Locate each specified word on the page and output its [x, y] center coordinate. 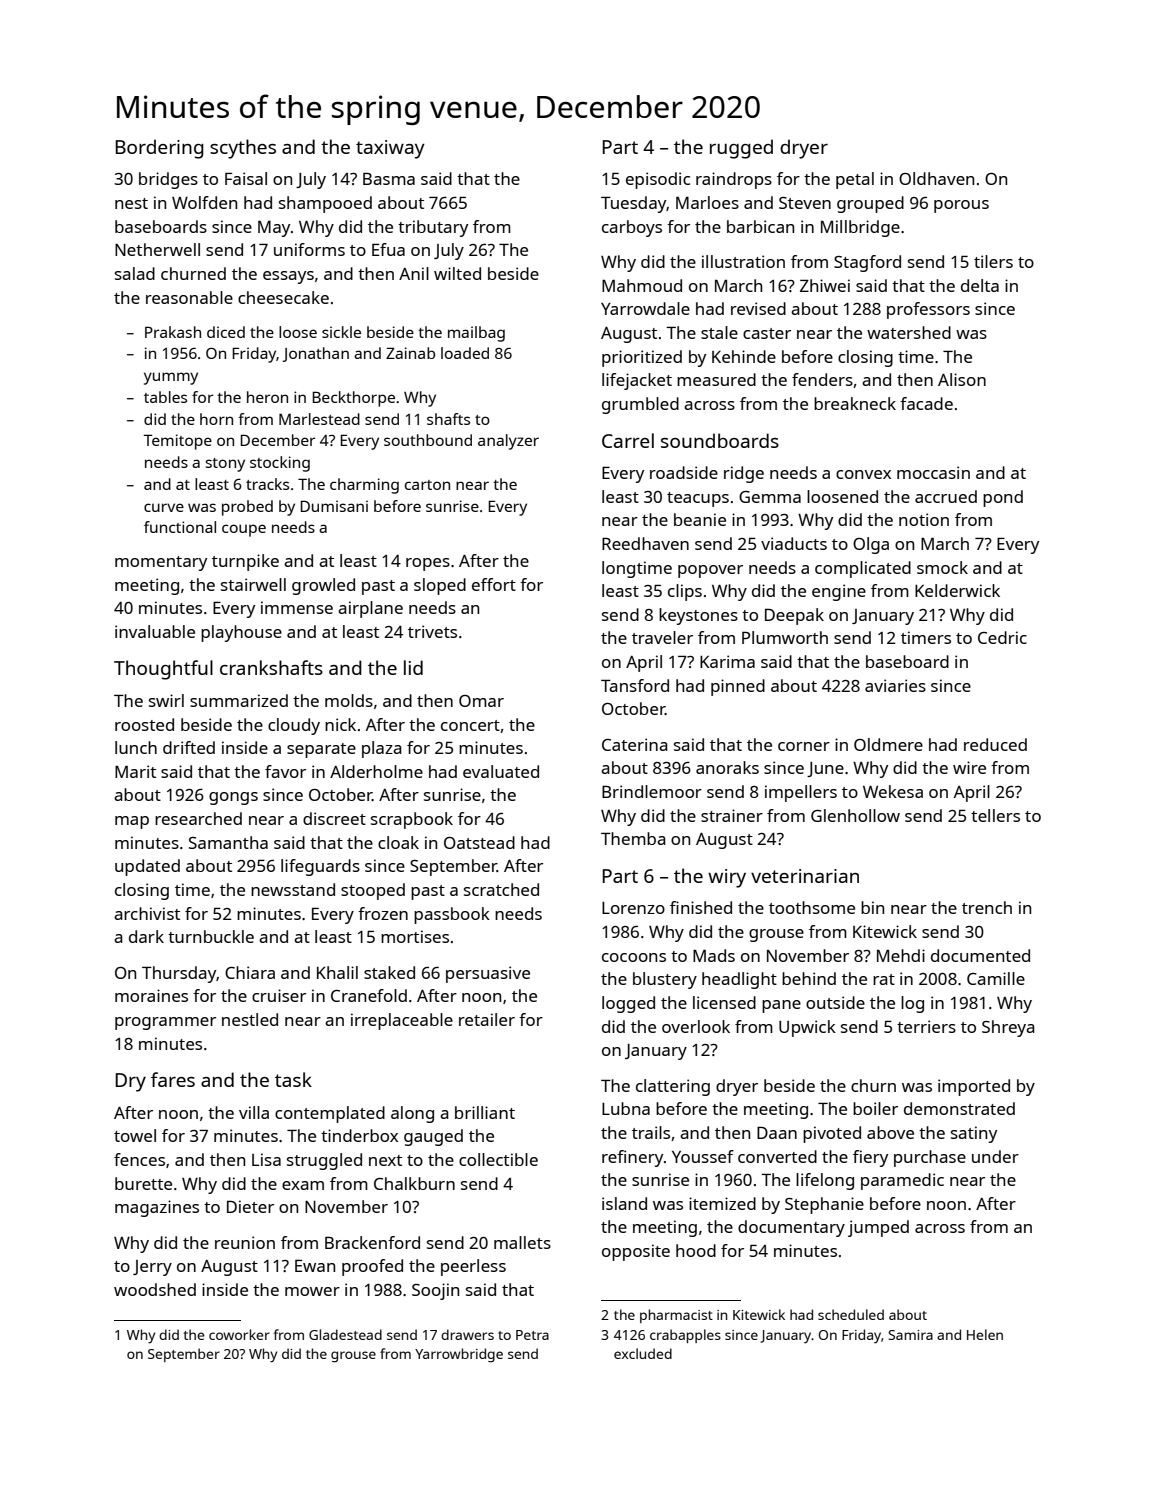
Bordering [160, 149]
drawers [467, 1334]
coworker [239, 1334]
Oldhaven [936, 178]
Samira [911, 1335]
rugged [741, 149]
